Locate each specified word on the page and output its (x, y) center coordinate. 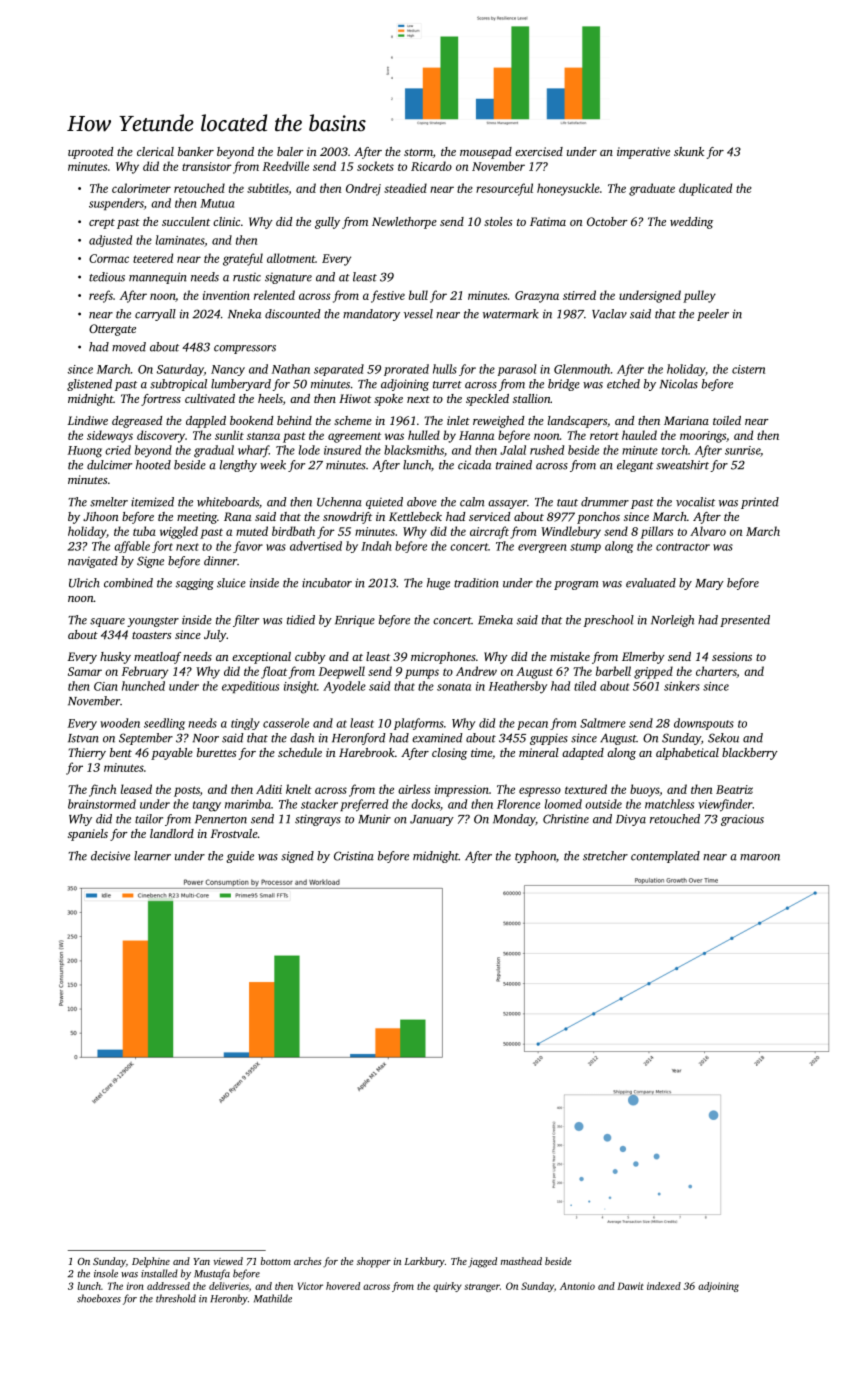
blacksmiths (414, 450)
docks (425, 804)
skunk (689, 151)
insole (106, 1273)
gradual (214, 451)
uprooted (90, 153)
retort (604, 436)
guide (240, 857)
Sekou (723, 738)
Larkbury (424, 1262)
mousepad (486, 153)
